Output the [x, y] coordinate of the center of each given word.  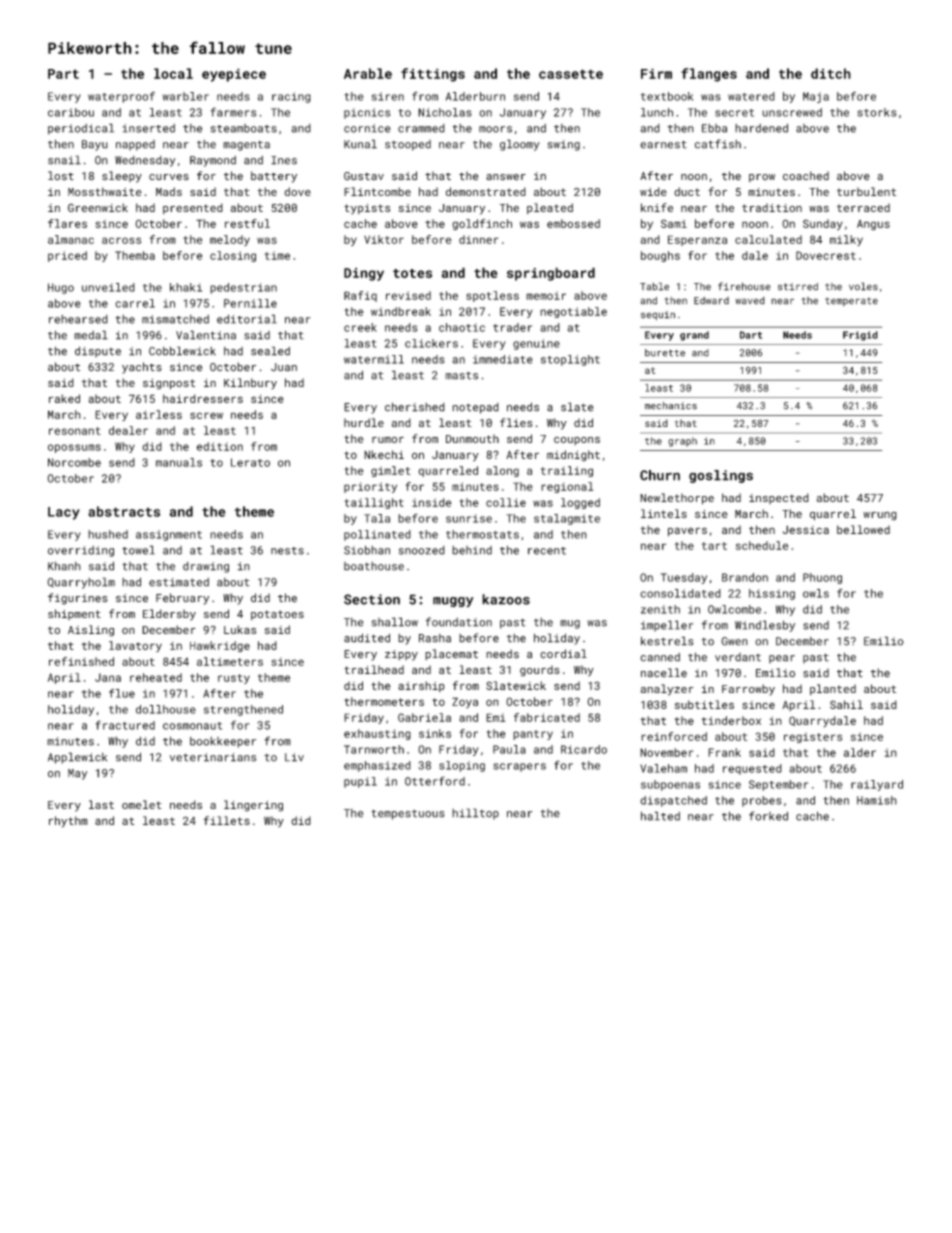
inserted [149, 128]
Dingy [364, 274]
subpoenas [670, 785]
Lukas [240, 629]
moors [495, 129]
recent [547, 551]
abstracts [124, 511]
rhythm [68, 822]
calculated [768, 239]
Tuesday [684, 578]
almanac [71, 239]
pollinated [377, 535]
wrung [880, 516]
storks [877, 112]
